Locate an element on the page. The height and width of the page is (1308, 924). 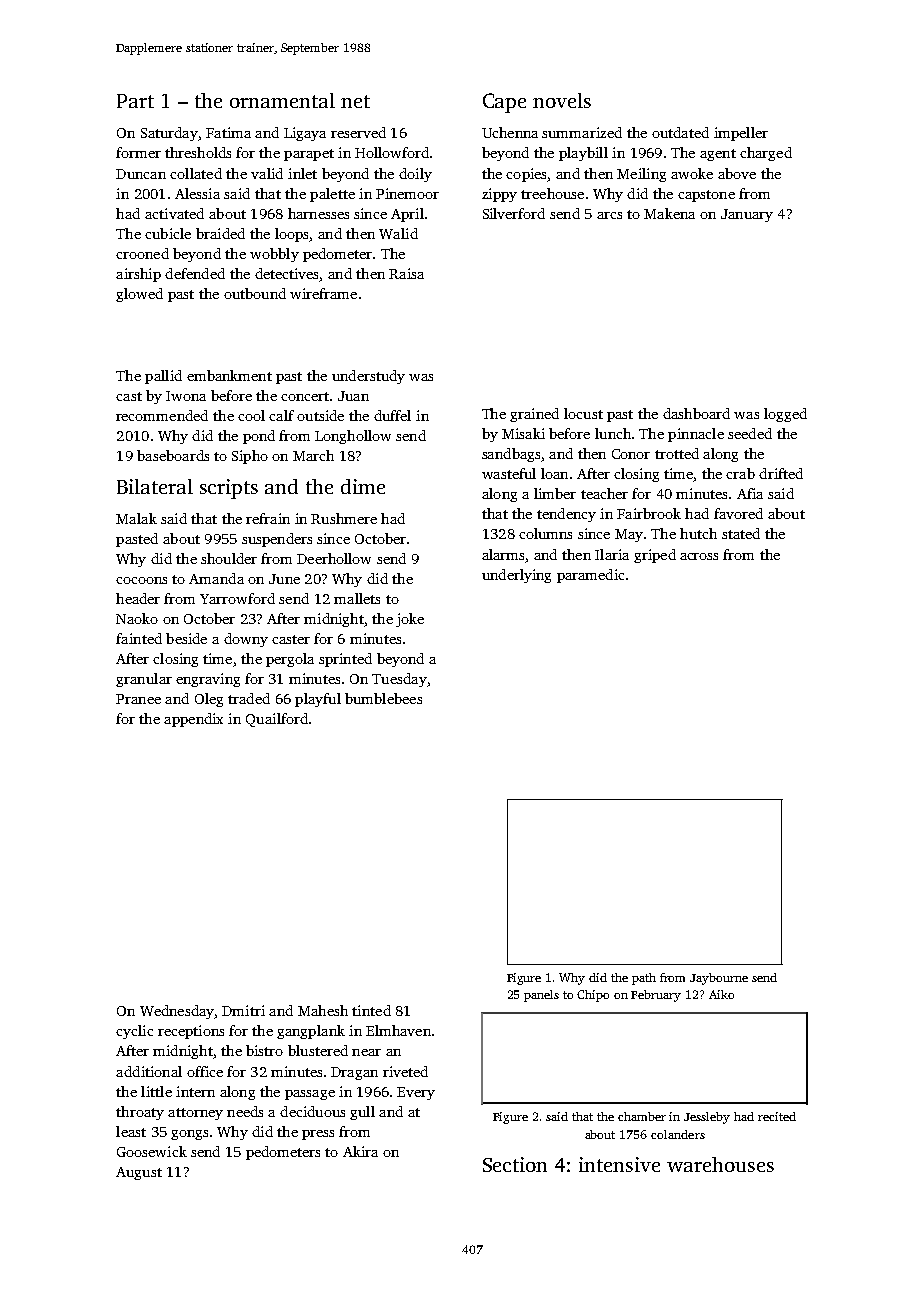
Tuesday is located at coordinates (399, 680).
